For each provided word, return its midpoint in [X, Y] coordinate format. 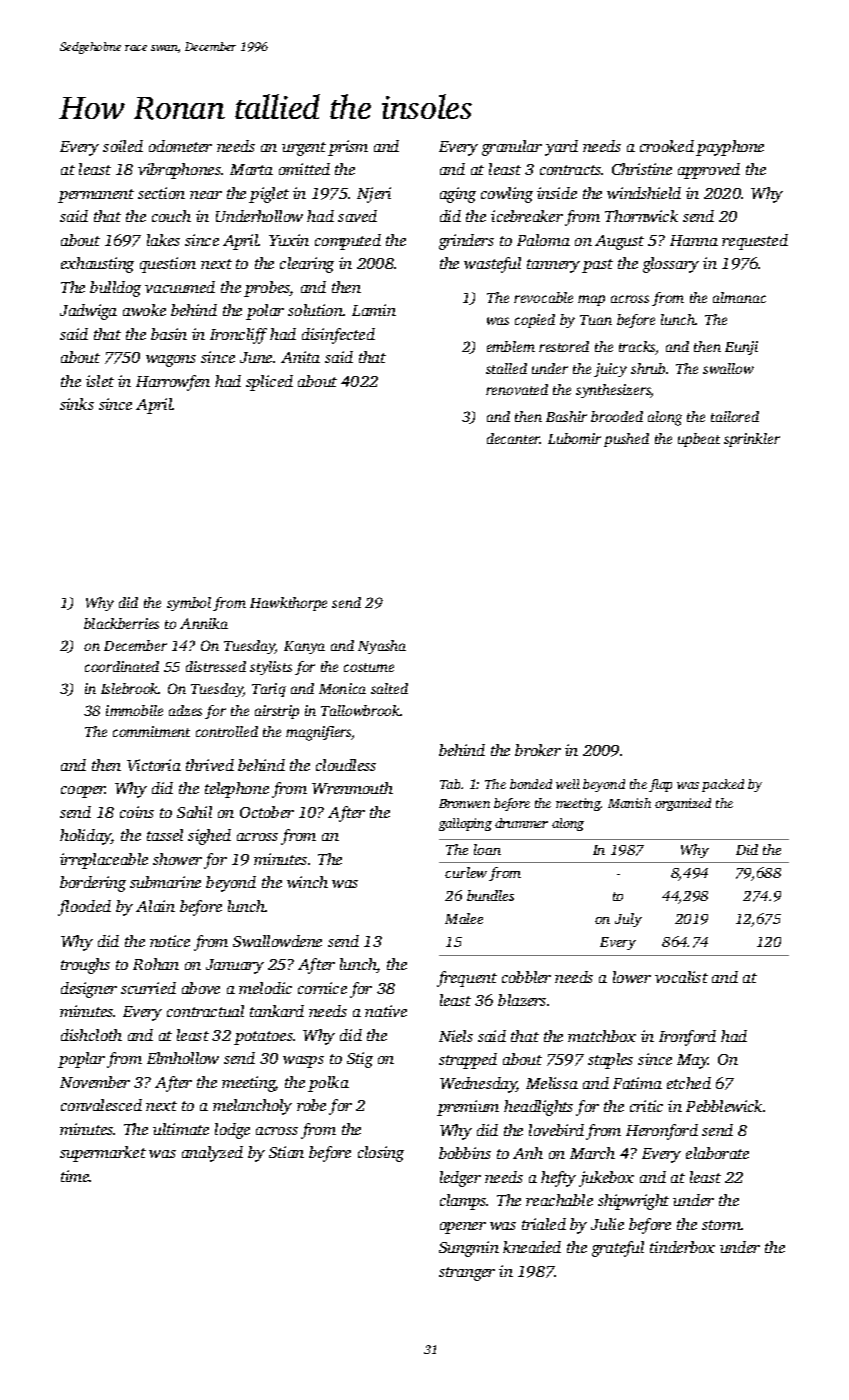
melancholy [252, 1107]
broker [538, 750]
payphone [730, 148]
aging [458, 195]
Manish [629, 803]
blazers [522, 1000]
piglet [269, 195]
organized [683, 804]
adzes [185, 710]
